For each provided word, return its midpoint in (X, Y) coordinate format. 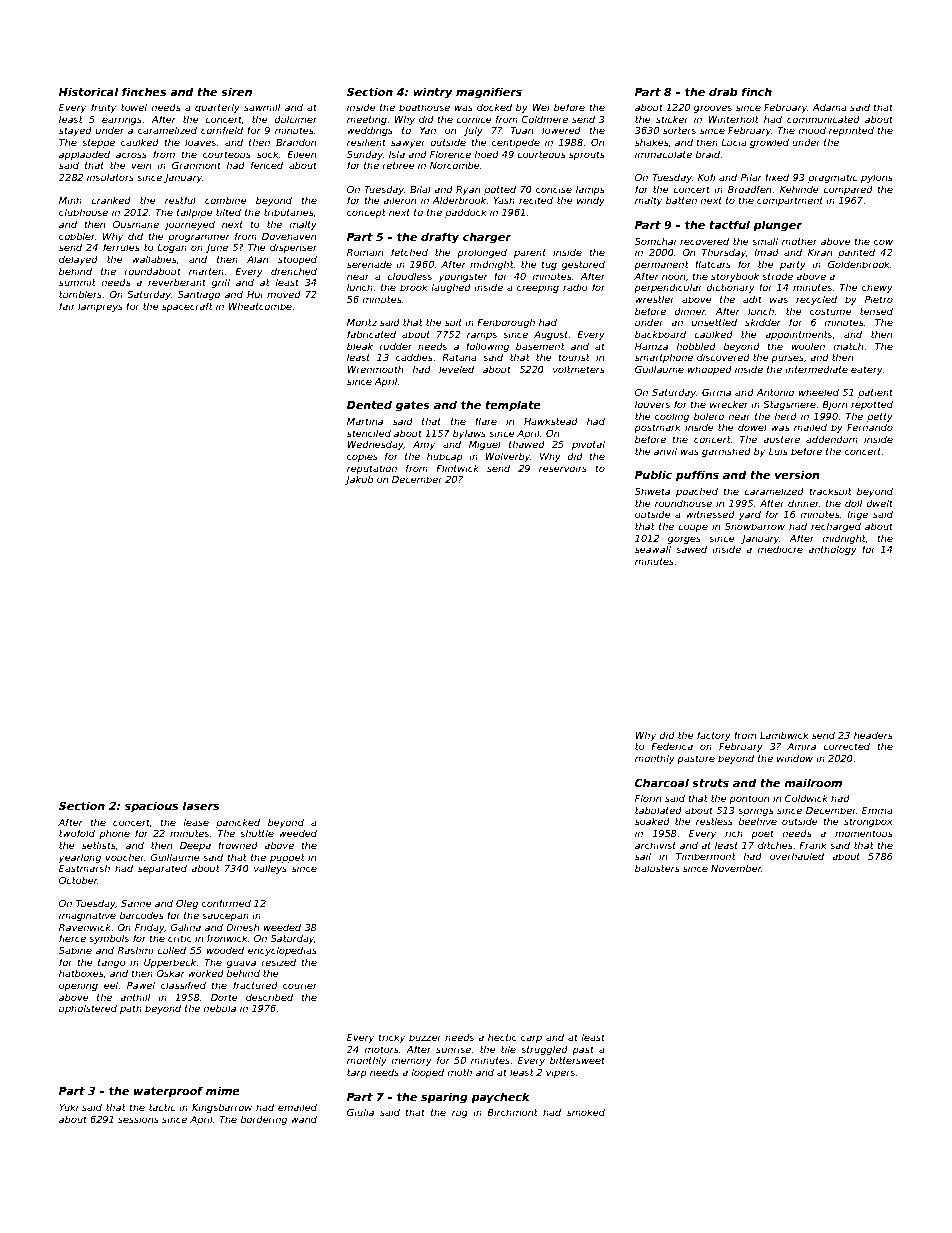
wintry (433, 93)
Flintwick (457, 468)
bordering (263, 1120)
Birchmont (512, 1112)
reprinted (851, 131)
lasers (200, 805)
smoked (586, 1112)
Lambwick (784, 735)
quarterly (217, 108)
